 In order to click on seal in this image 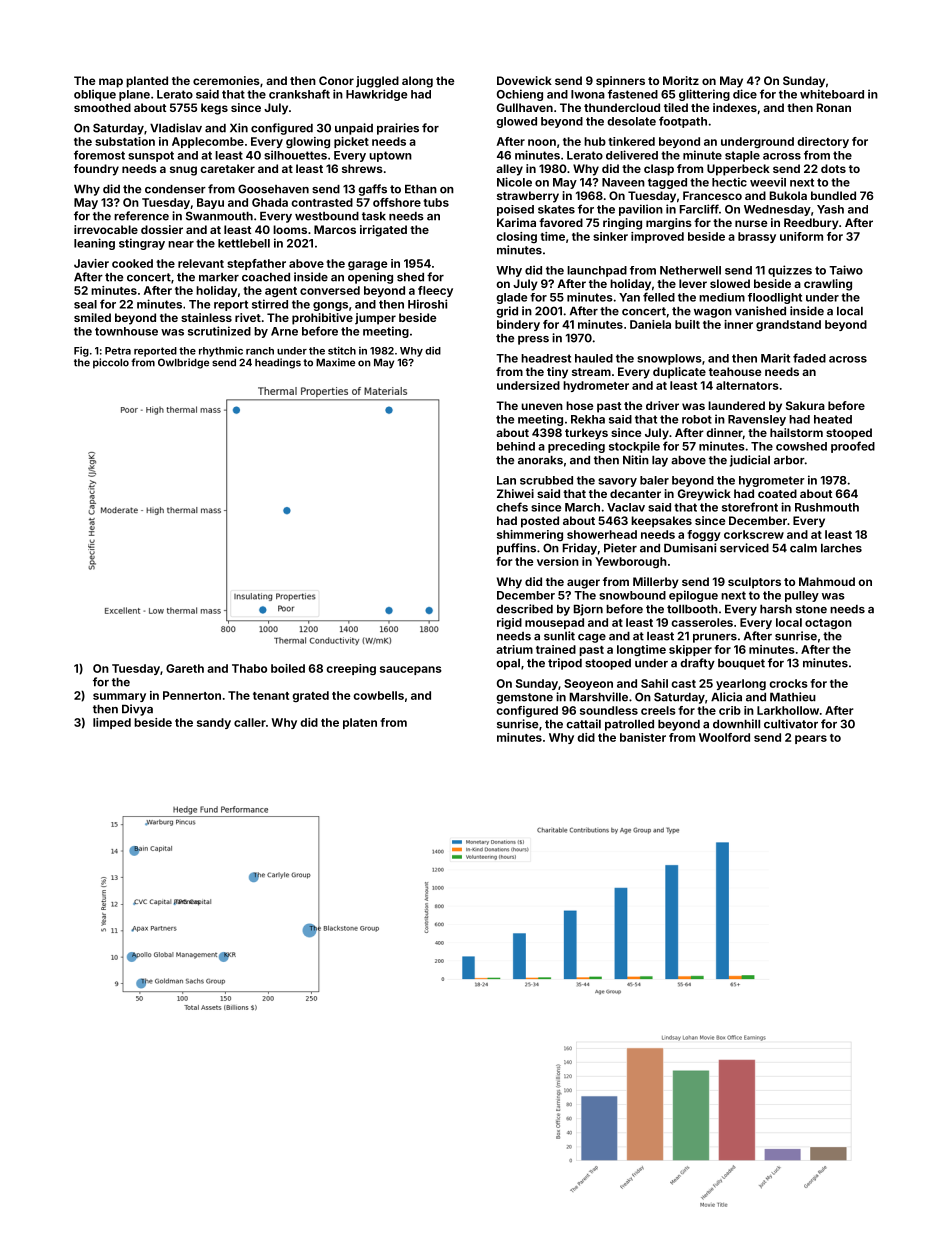, I will do `click(85, 304)`.
